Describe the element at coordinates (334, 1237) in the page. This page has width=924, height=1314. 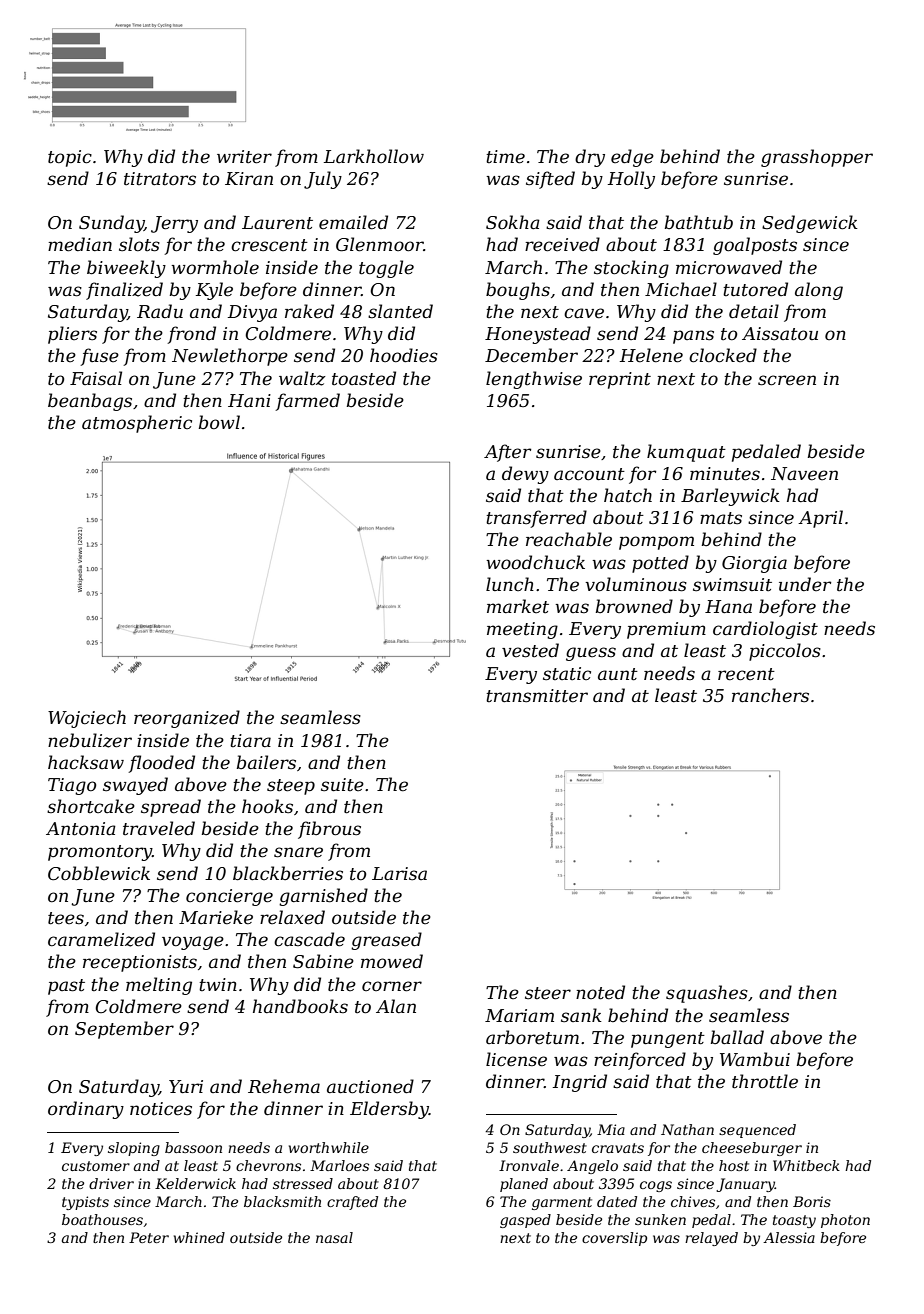
I see `nasal` at that location.
